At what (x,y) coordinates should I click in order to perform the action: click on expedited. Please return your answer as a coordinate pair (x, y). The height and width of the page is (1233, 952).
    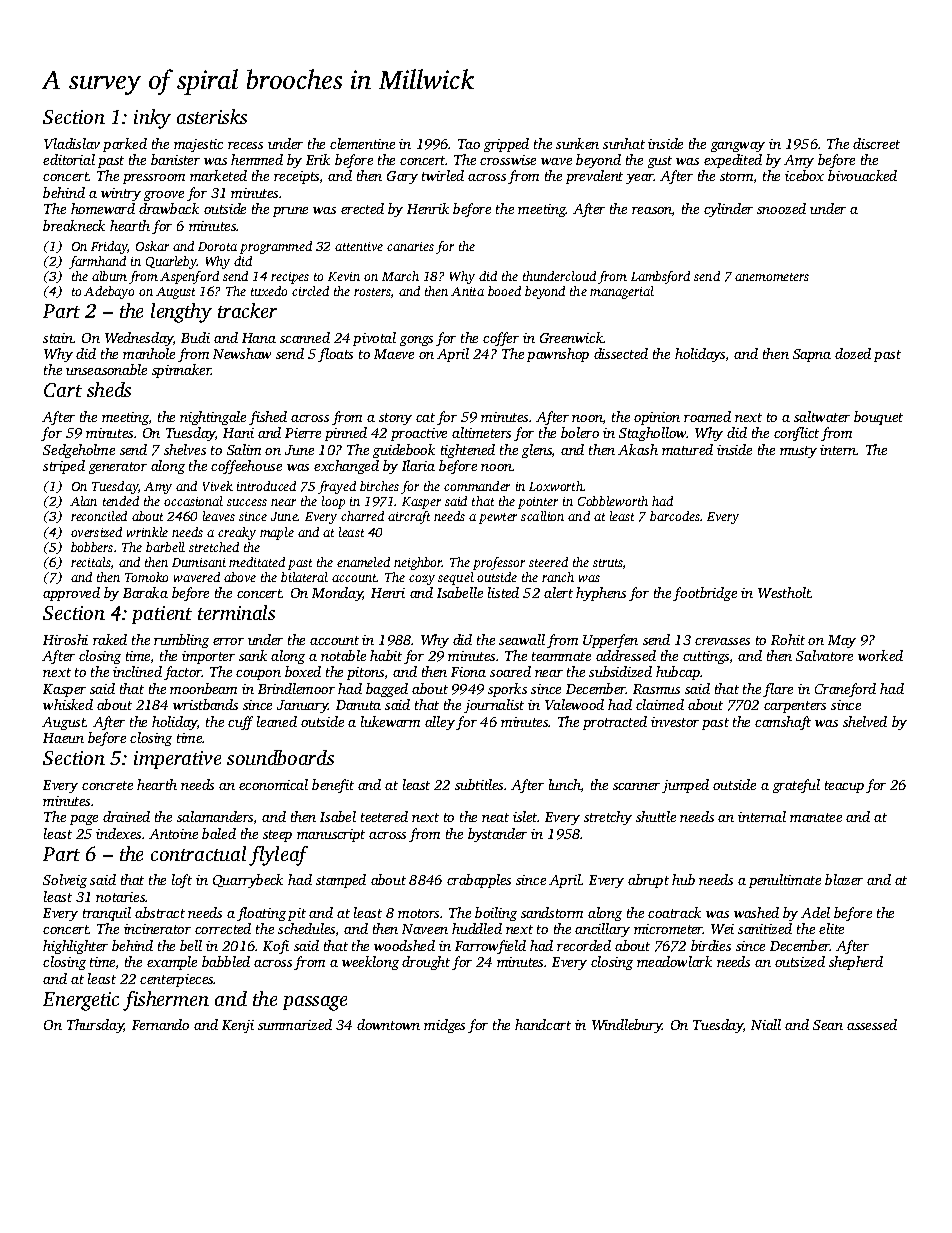
    Looking at the image, I should click on (733, 161).
